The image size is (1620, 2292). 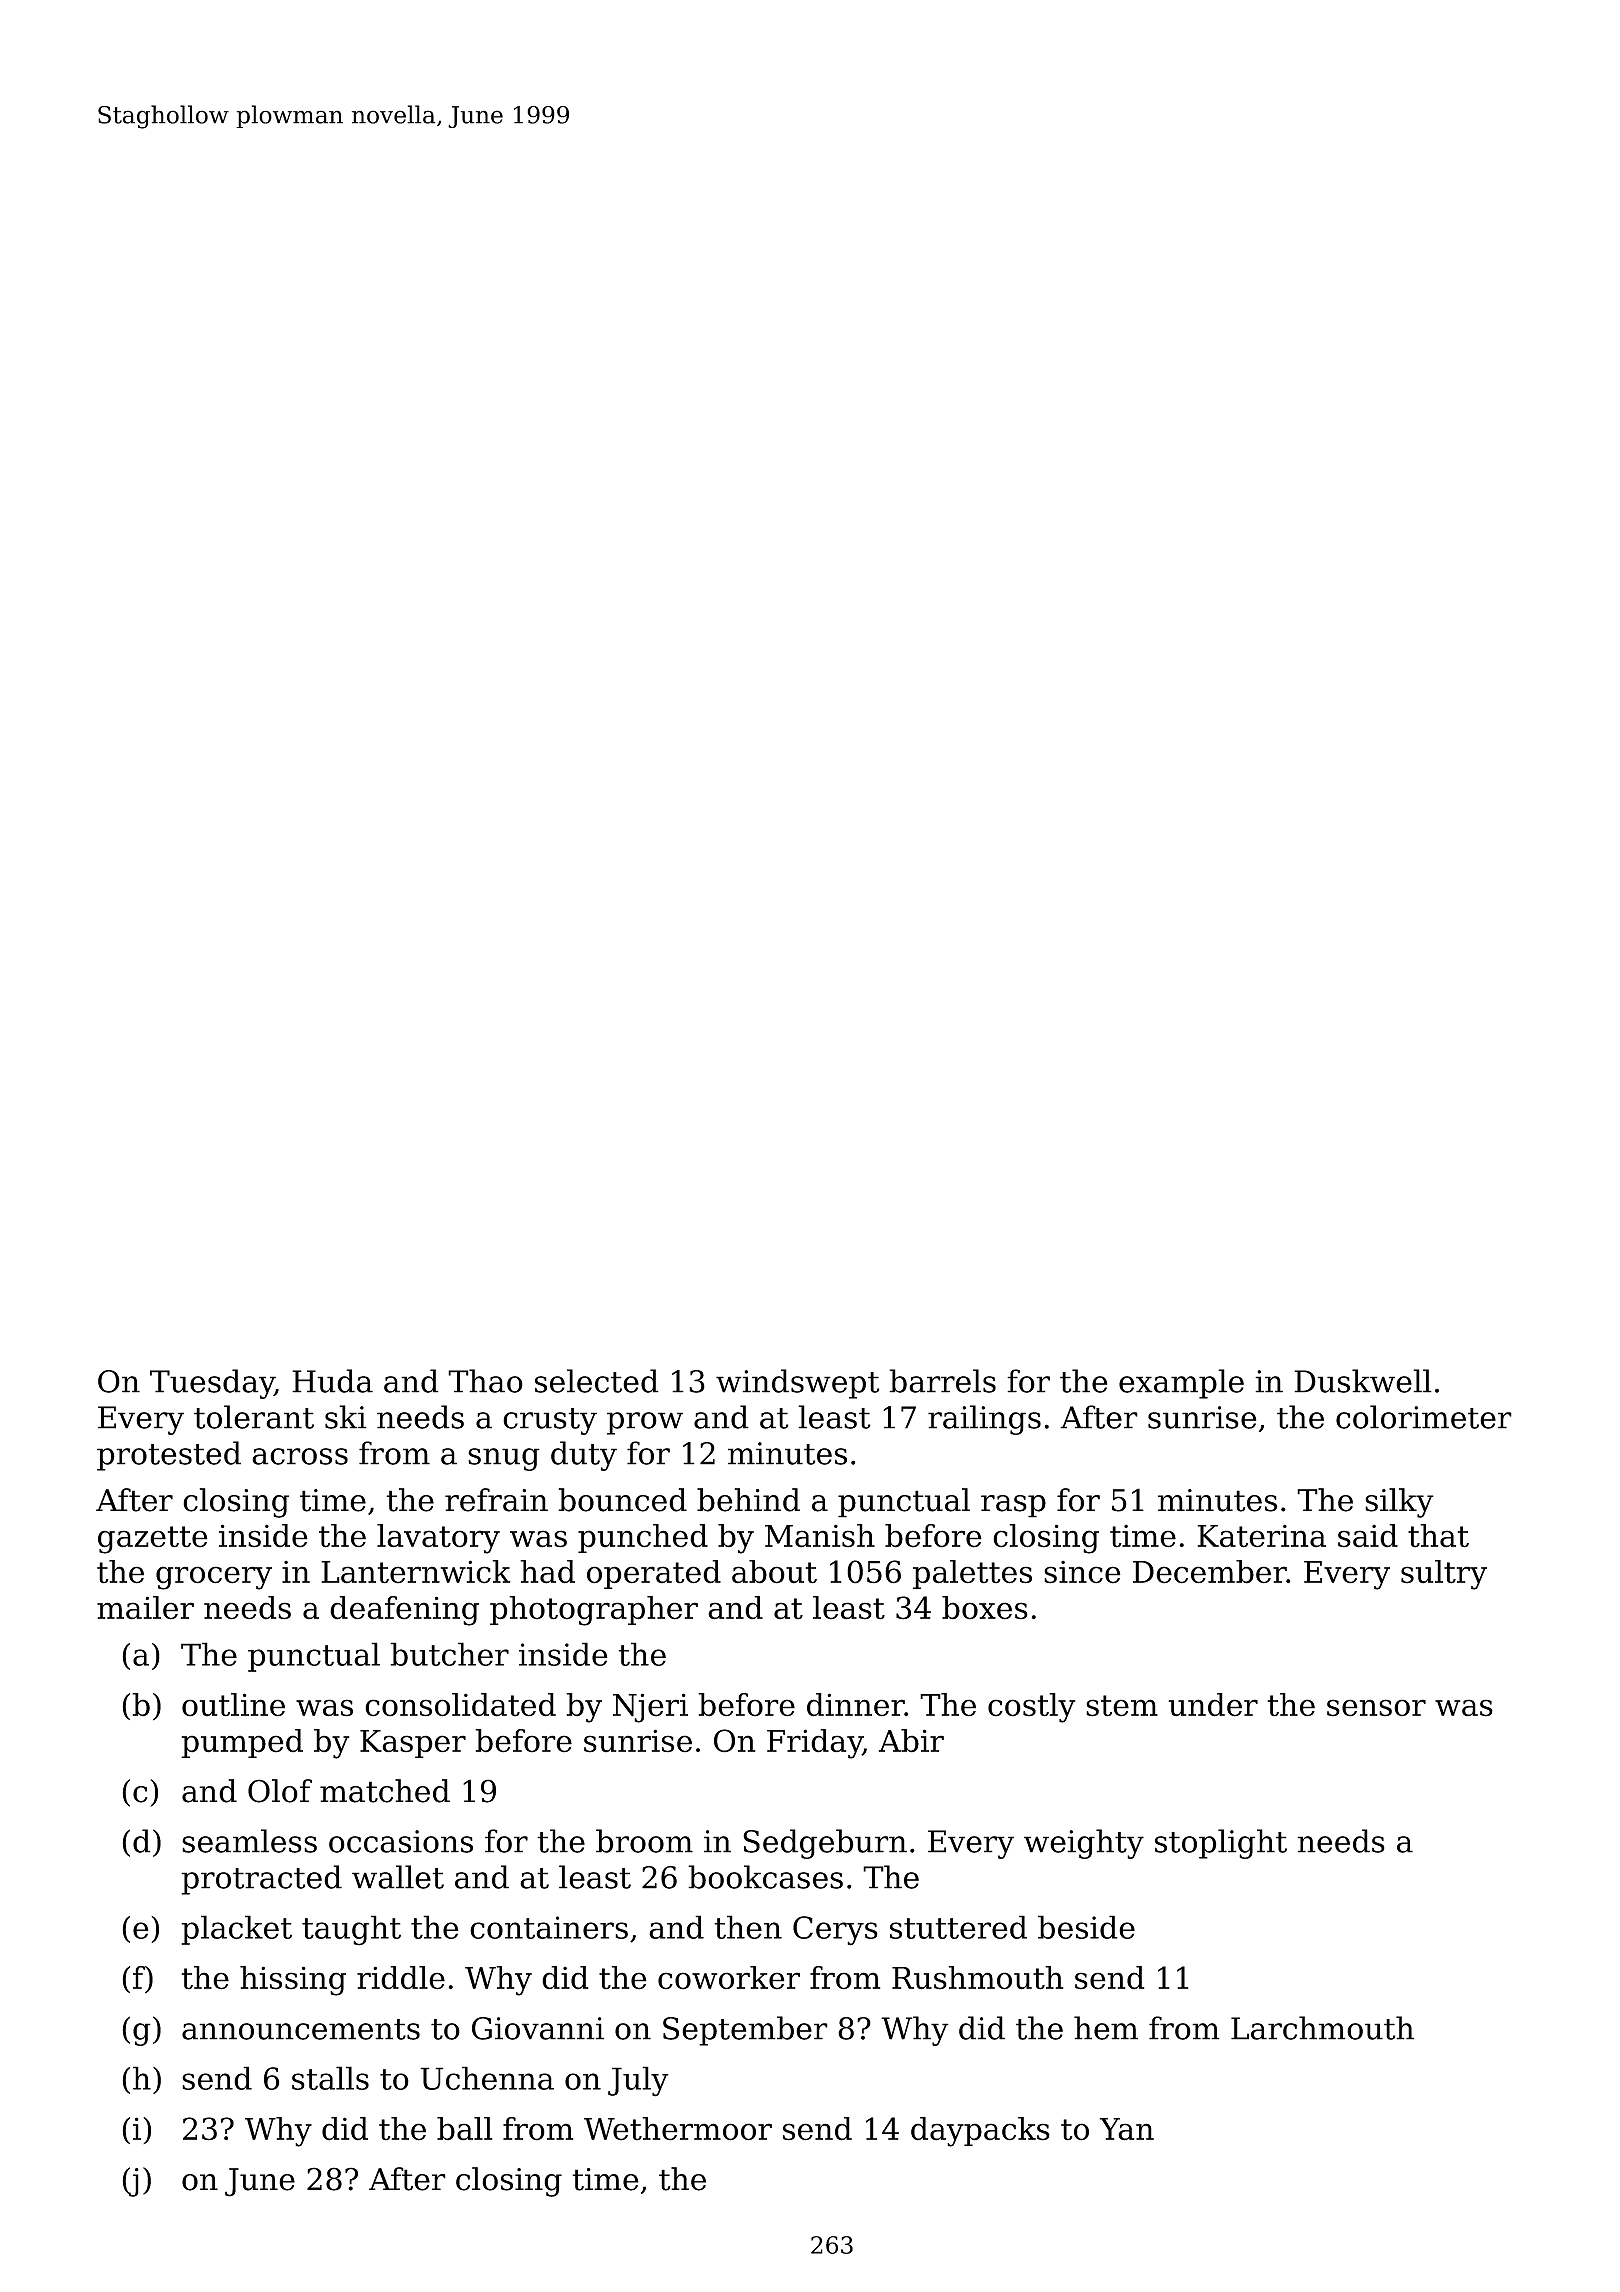 I want to click on ball, so click(x=464, y=2129).
